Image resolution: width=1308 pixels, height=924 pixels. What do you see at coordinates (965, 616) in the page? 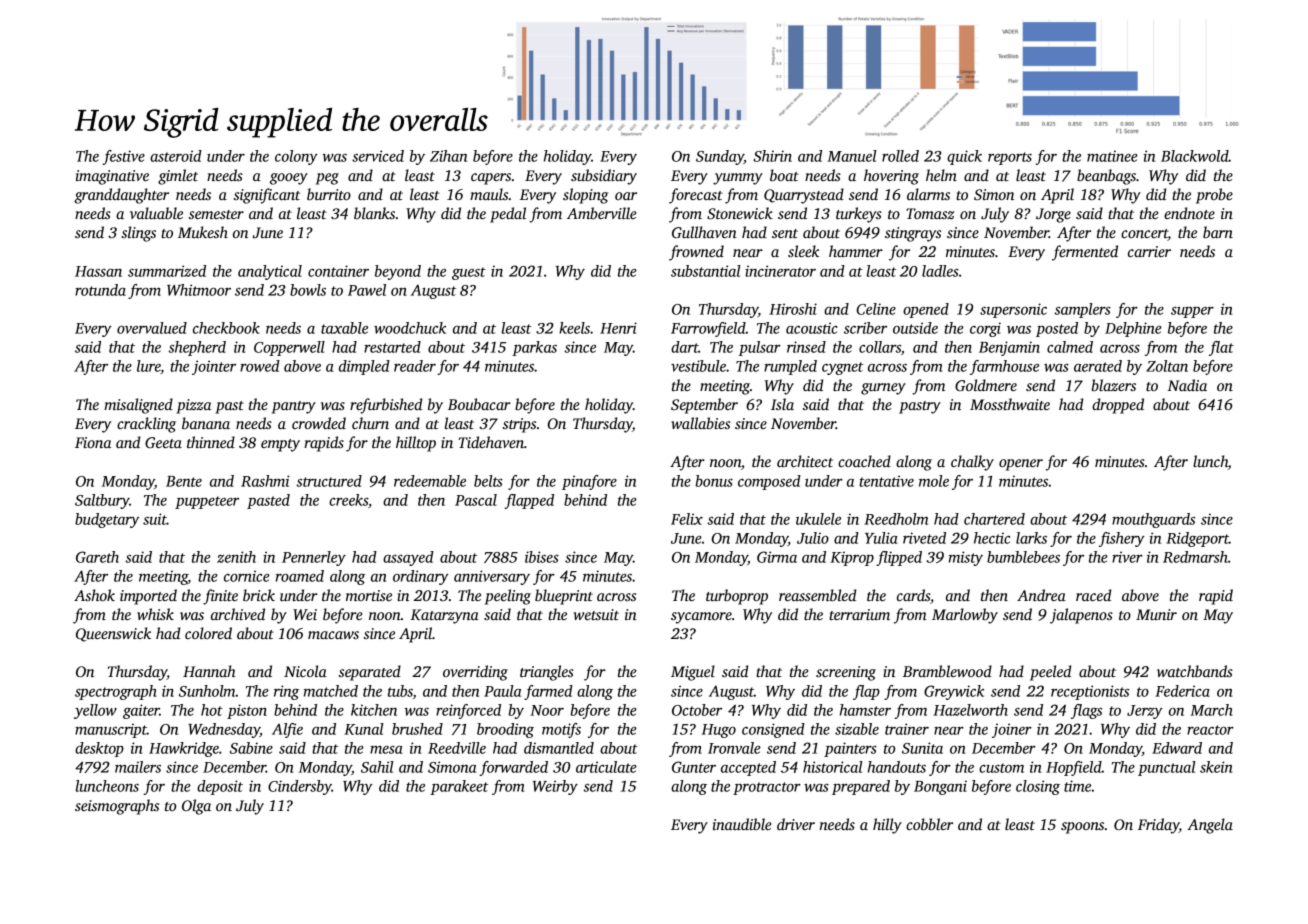
I see `Marlowby` at bounding box center [965, 616].
